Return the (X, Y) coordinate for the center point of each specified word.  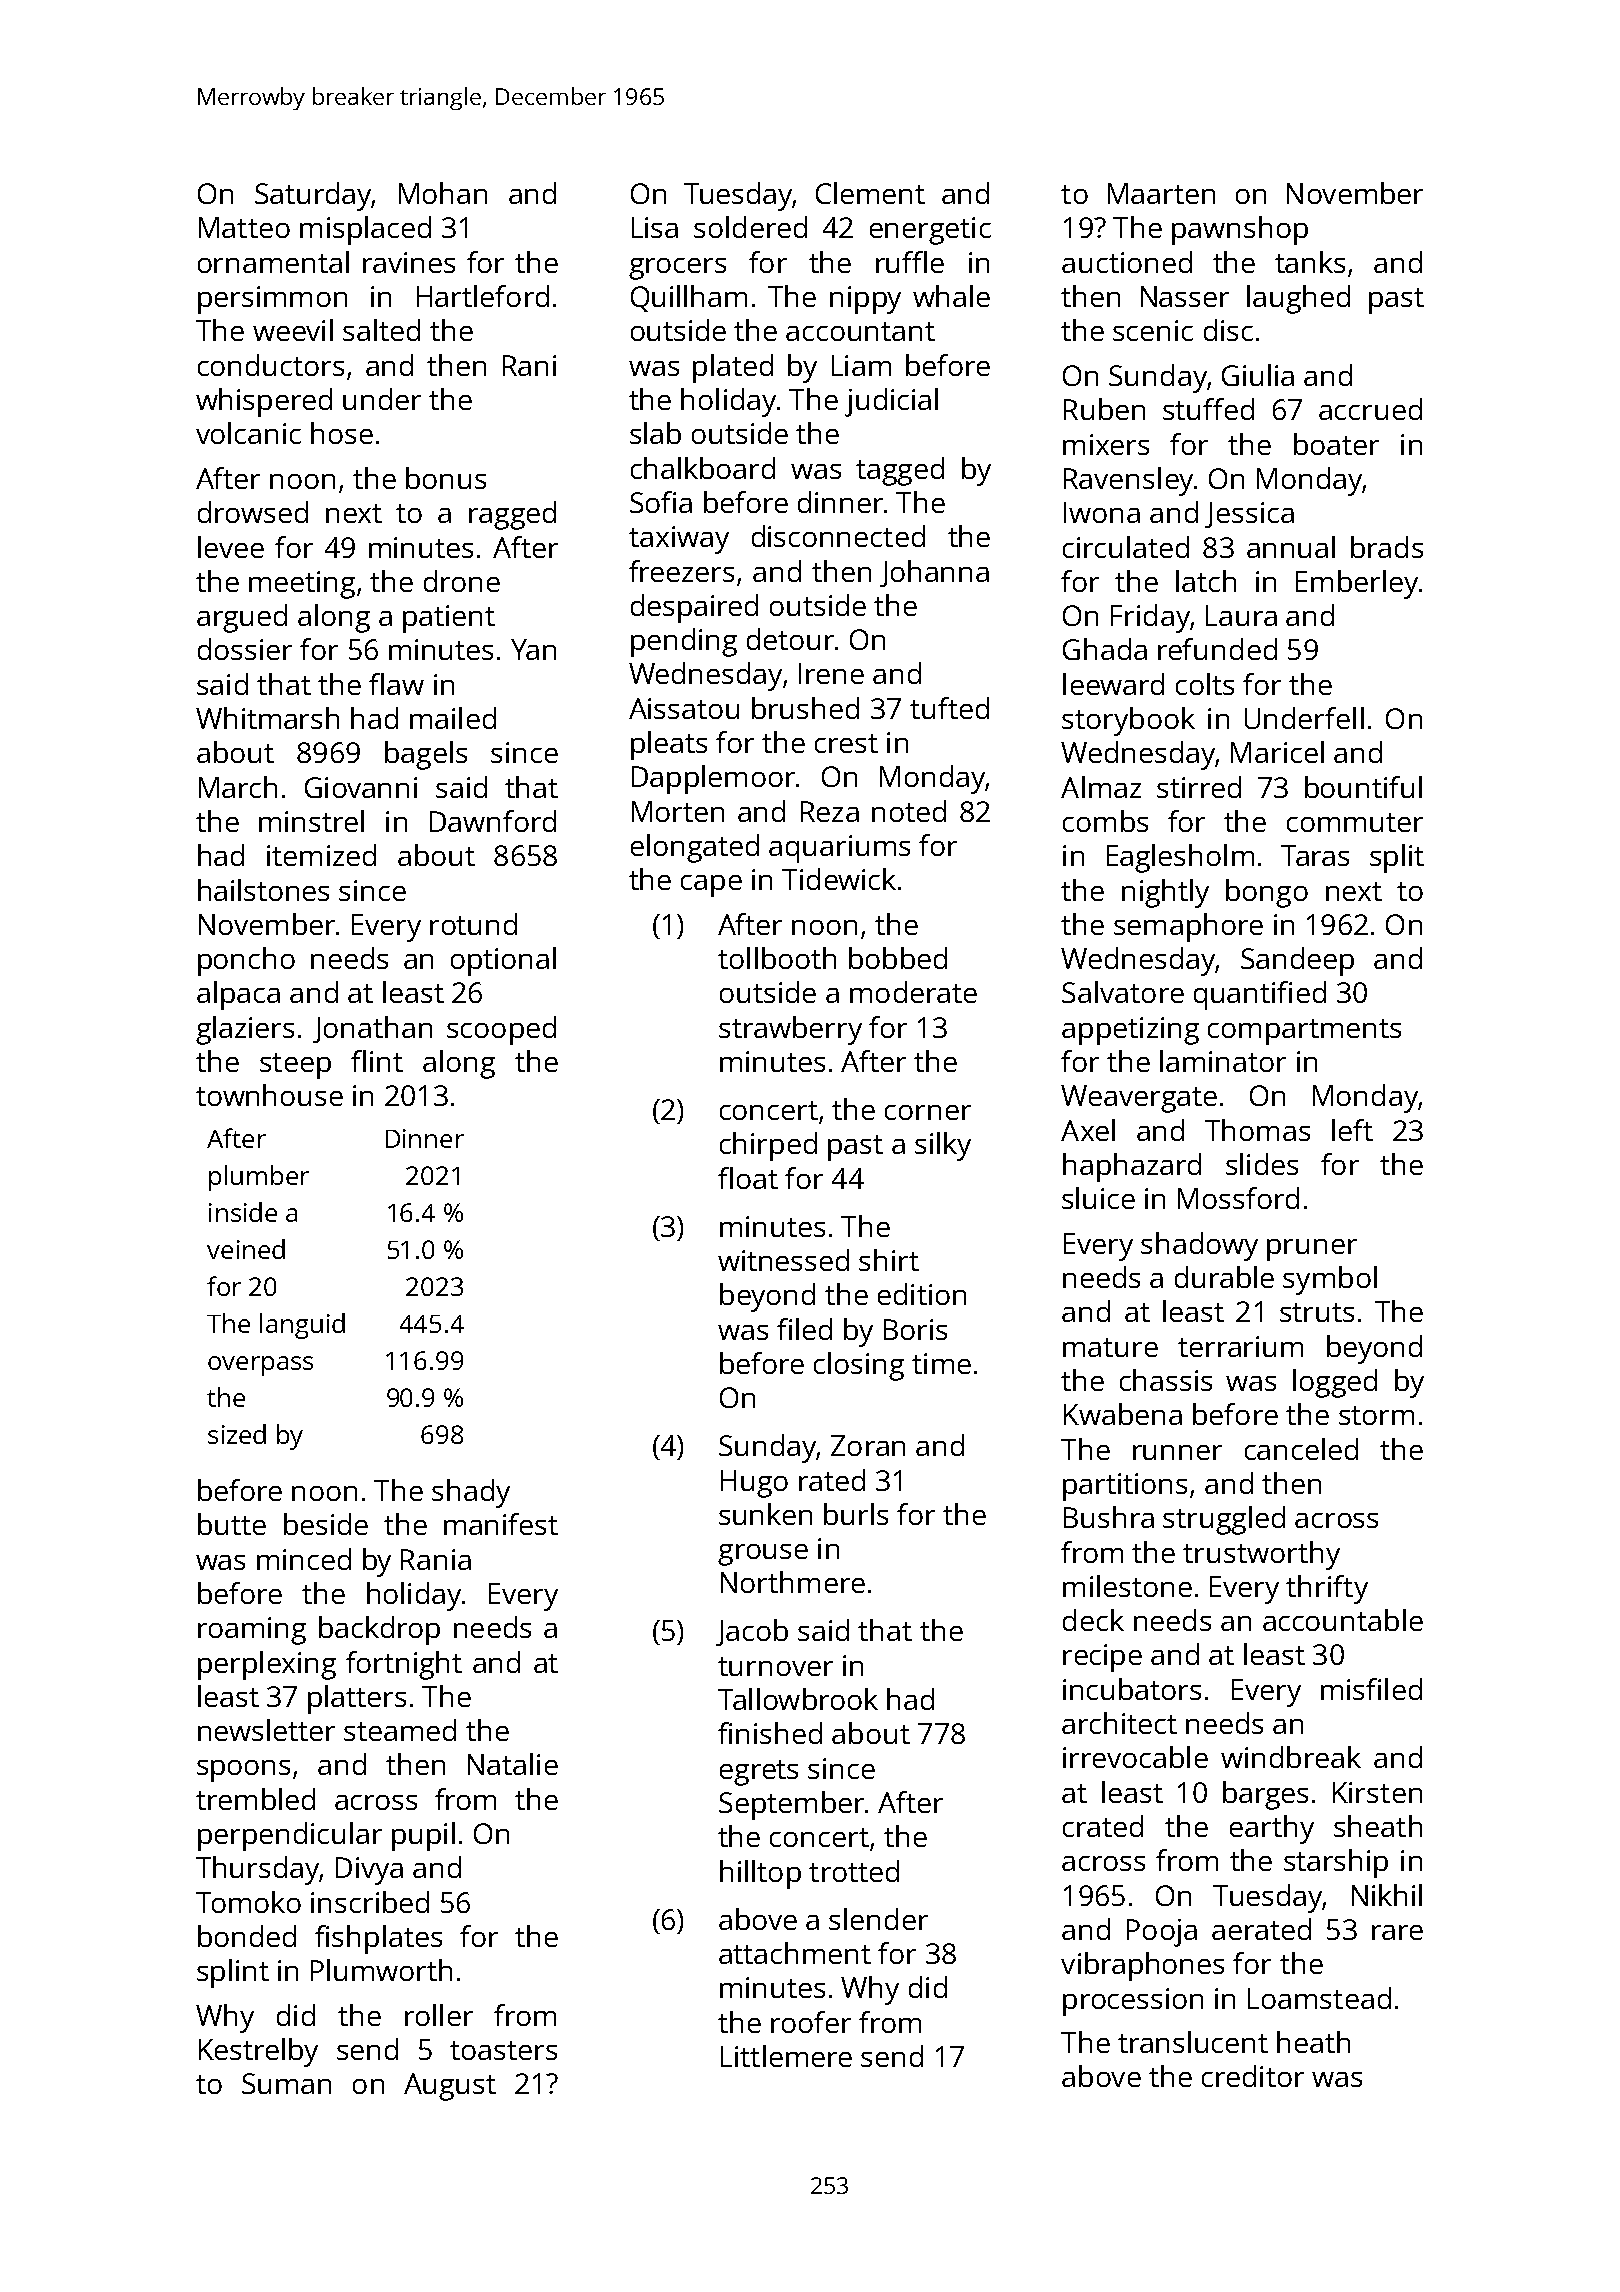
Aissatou (684, 708)
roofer (811, 2022)
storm (1376, 1415)
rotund (473, 924)
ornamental (273, 262)
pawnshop (1240, 230)
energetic (930, 231)
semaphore (1188, 927)
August (450, 2087)
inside (243, 1212)
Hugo (754, 1484)
